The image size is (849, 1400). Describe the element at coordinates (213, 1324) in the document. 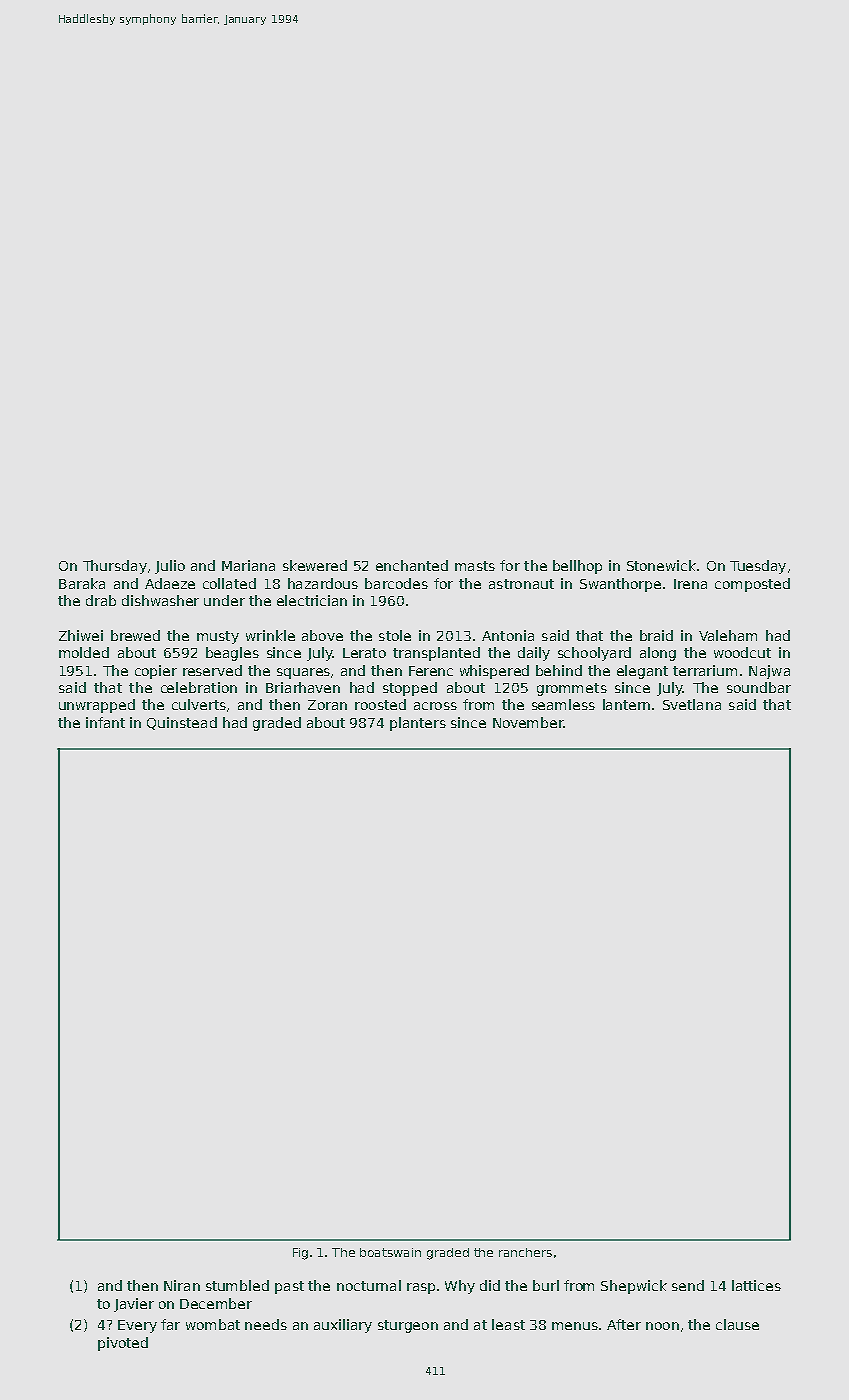

I see `wombat` at that location.
